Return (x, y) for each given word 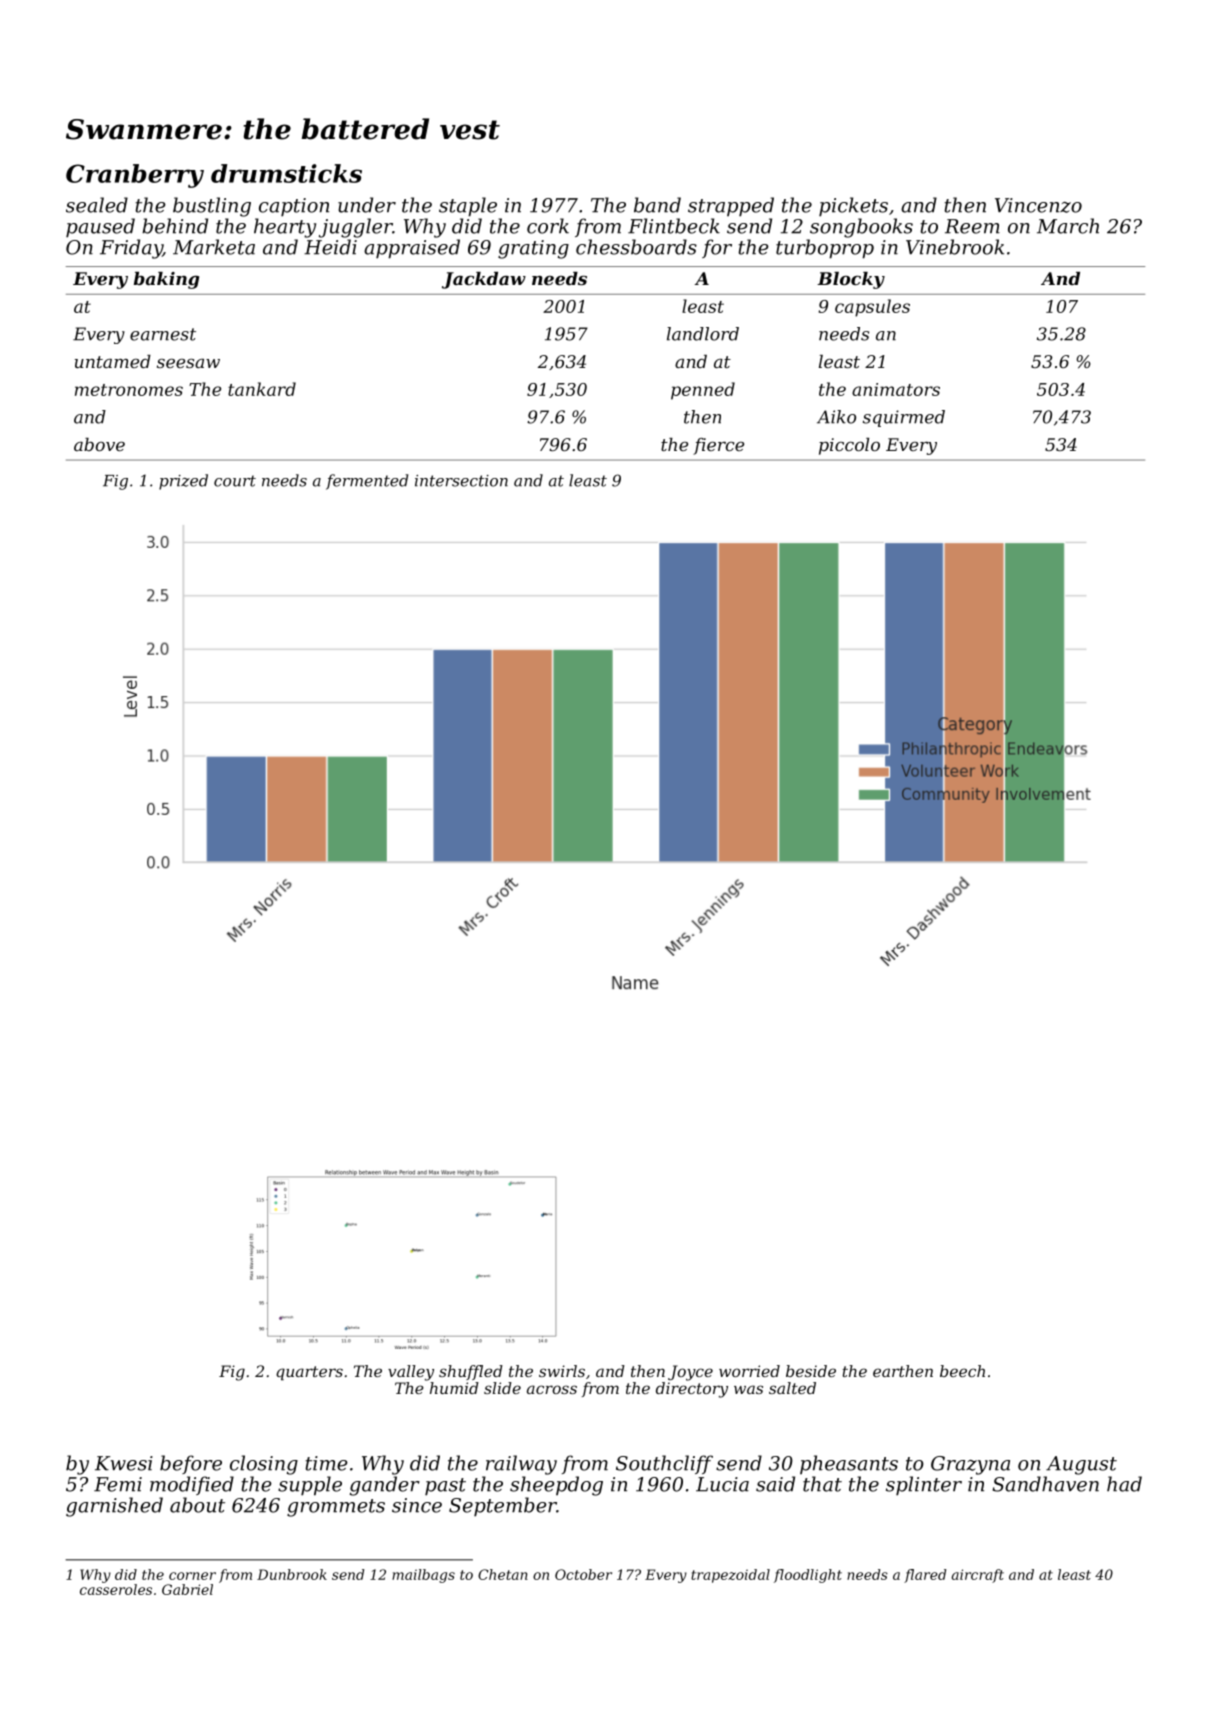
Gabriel (187, 1589)
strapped (731, 207)
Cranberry (135, 176)
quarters (309, 1373)
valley (411, 1373)
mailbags (423, 1576)
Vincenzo (1038, 205)
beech (962, 1371)
